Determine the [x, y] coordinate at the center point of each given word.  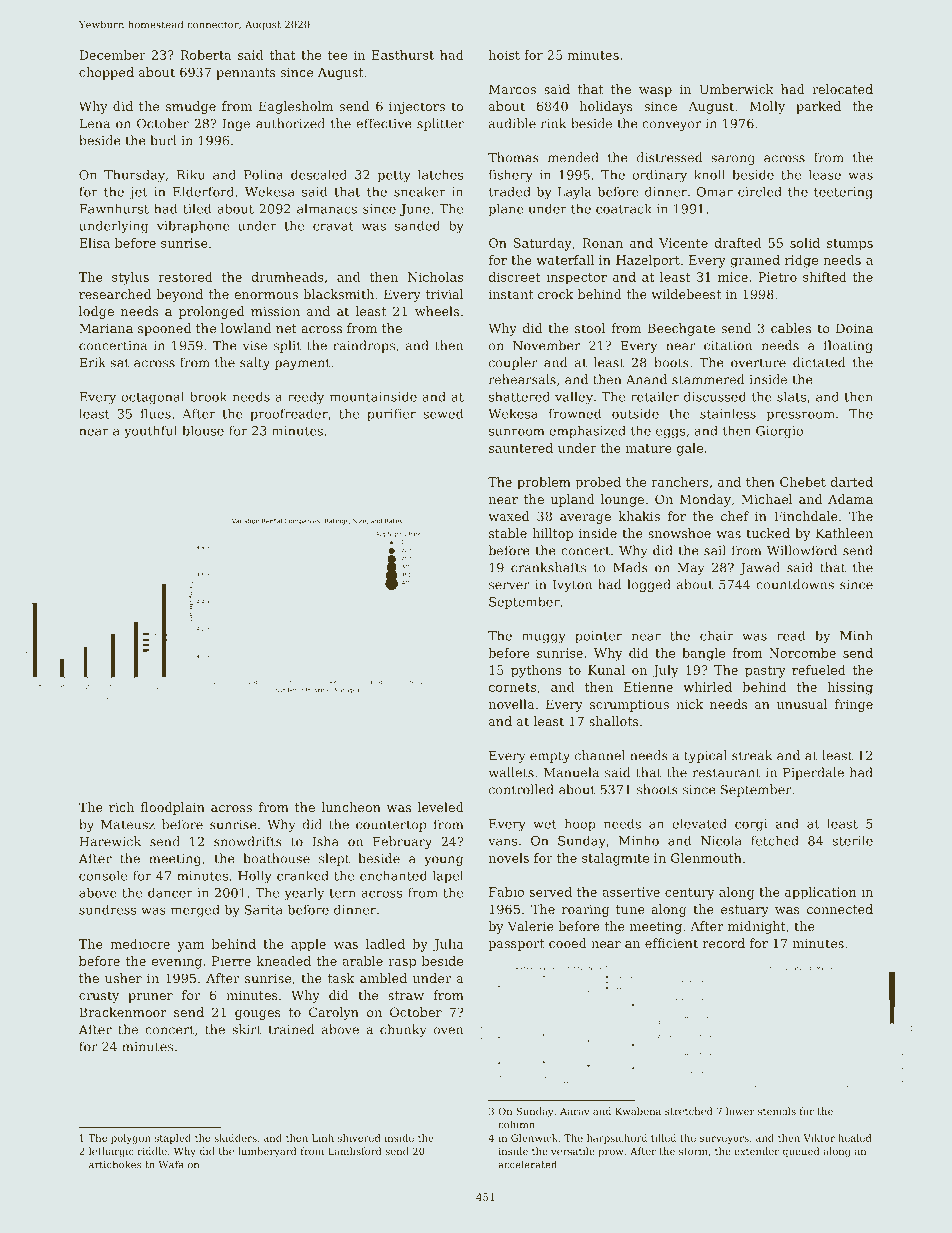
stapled [173, 1139]
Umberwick [737, 89]
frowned [575, 414]
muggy [544, 639]
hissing [850, 688]
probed [598, 483]
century [690, 894]
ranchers [679, 482]
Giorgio [779, 432]
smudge [191, 107]
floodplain [172, 808]
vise [255, 346]
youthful [150, 432]
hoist [504, 55]
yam [190, 947]
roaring [585, 911]
